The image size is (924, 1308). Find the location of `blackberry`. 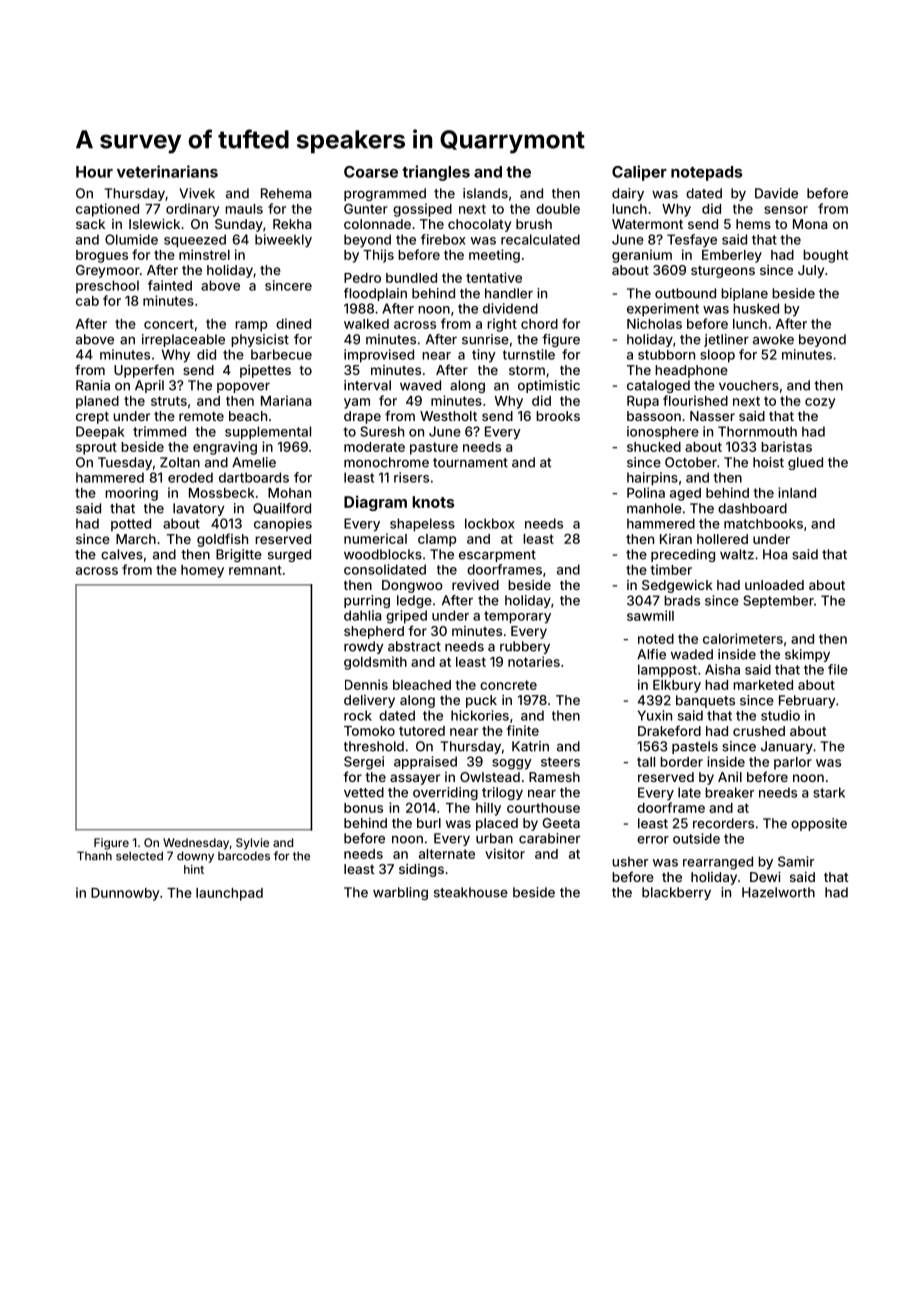

blackberry is located at coordinates (676, 893).
